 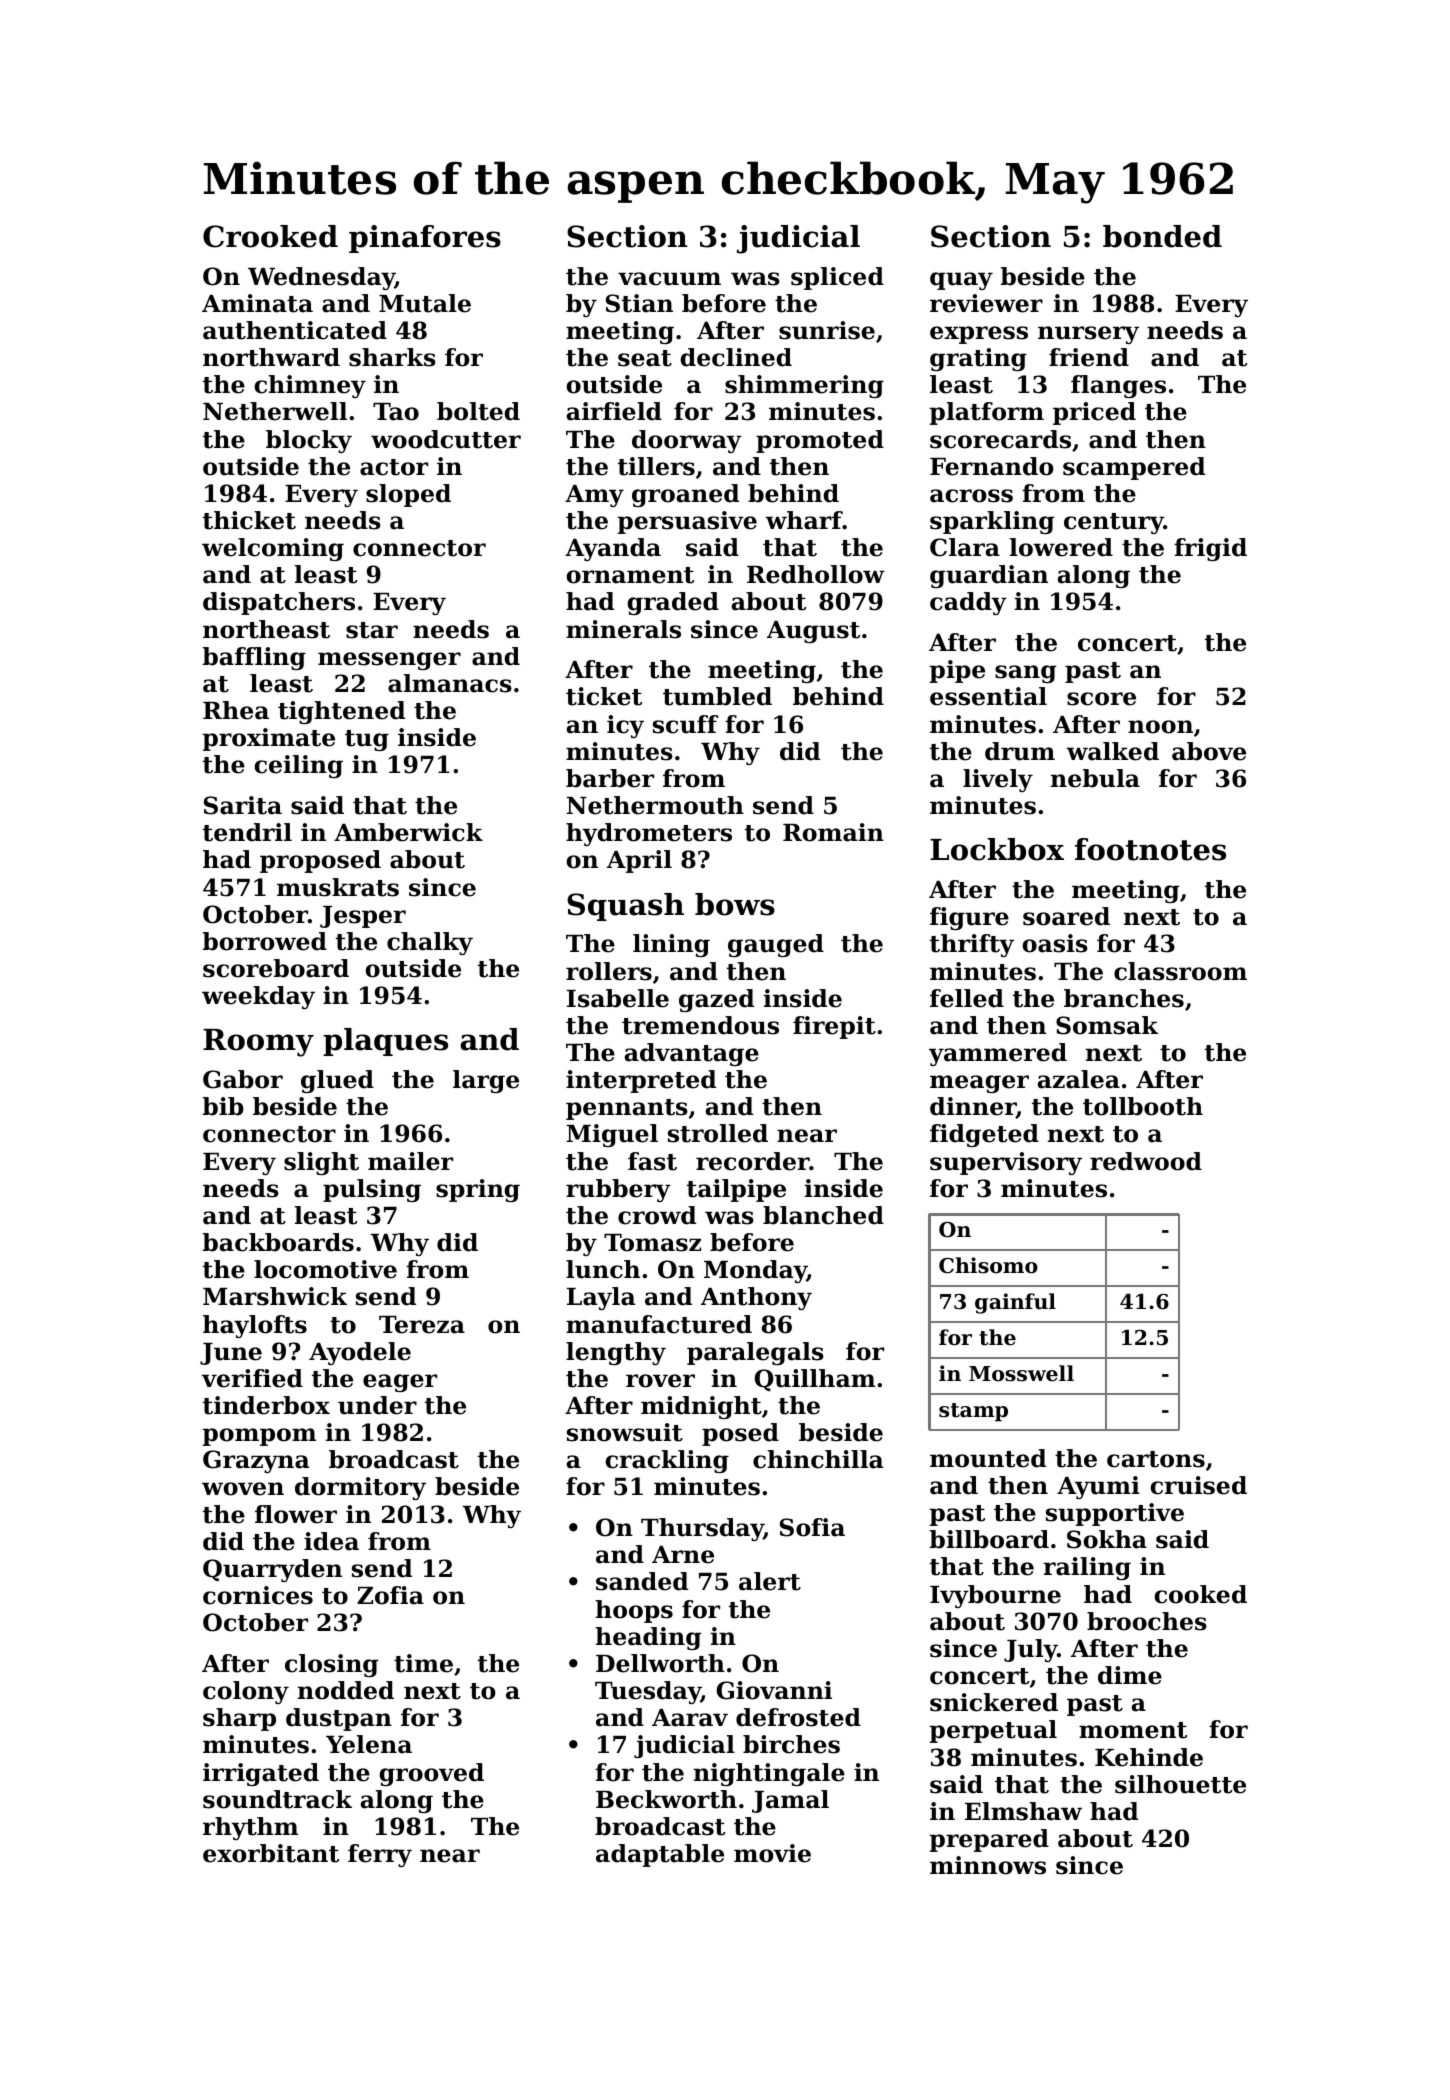 What do you see at coordinates (385, 1042) in the page?
I see `plaques` at bounding box center [385, 1042].
